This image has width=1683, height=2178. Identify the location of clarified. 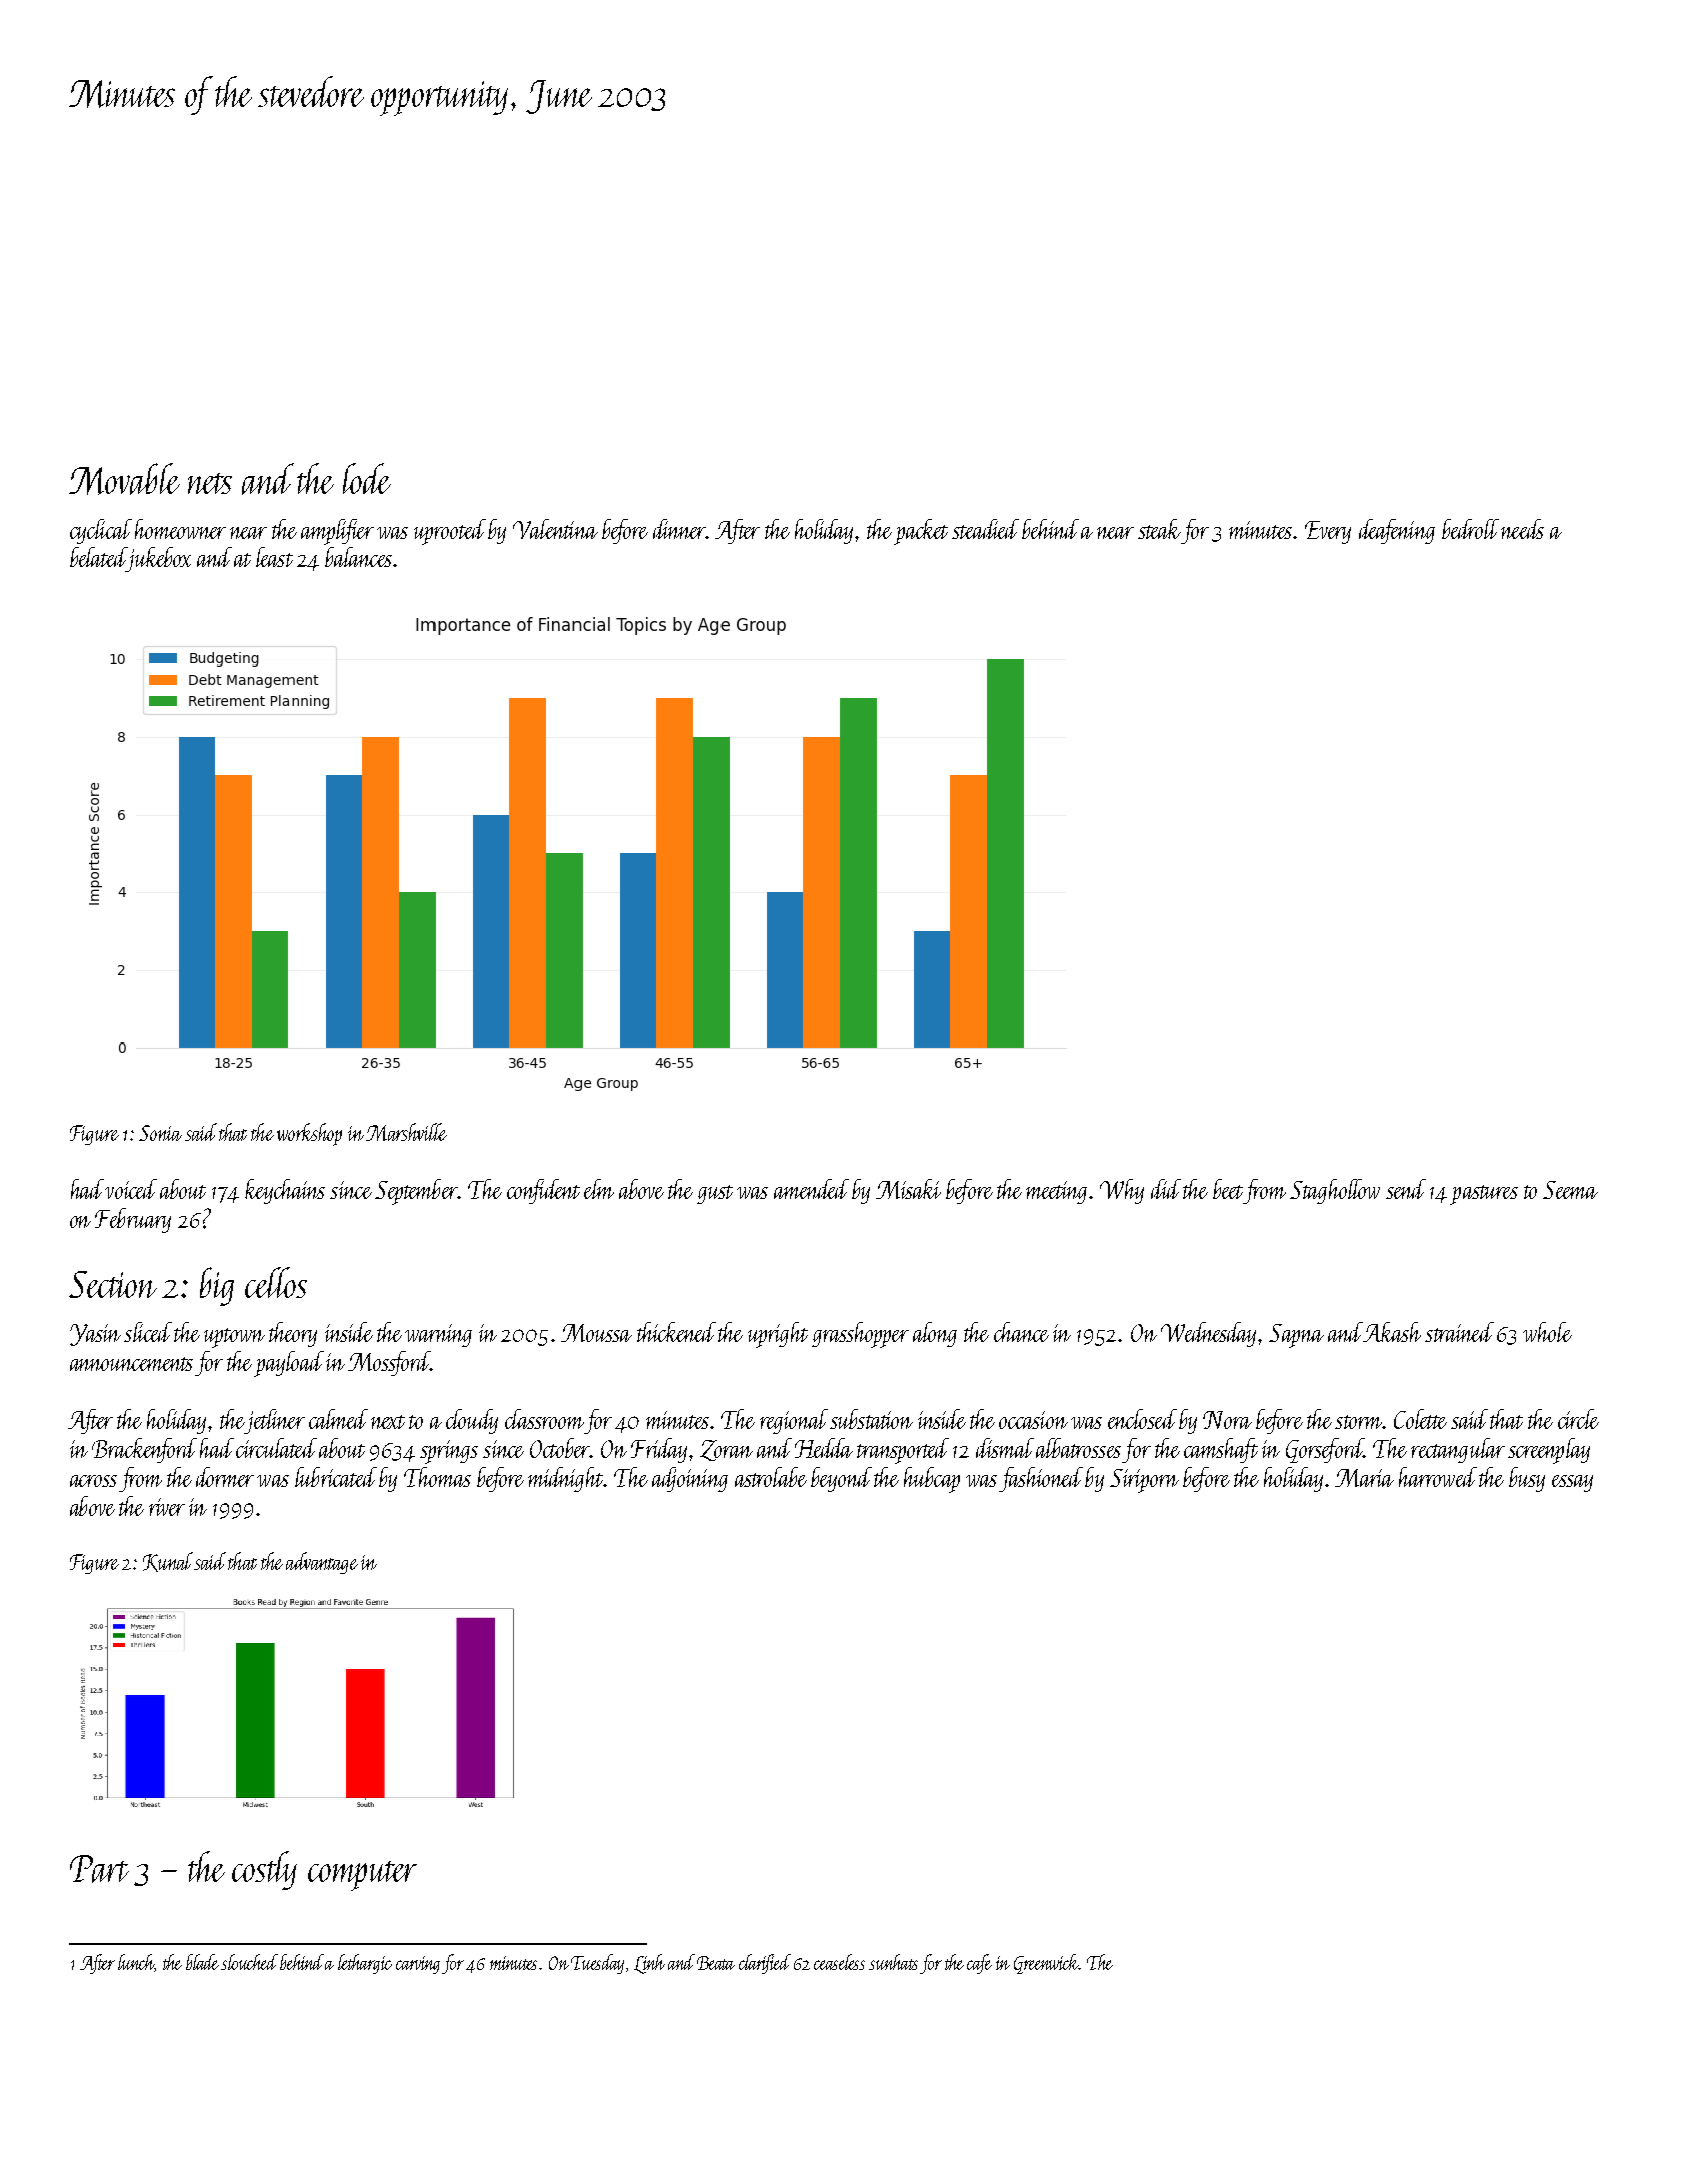
(765, 1964).
